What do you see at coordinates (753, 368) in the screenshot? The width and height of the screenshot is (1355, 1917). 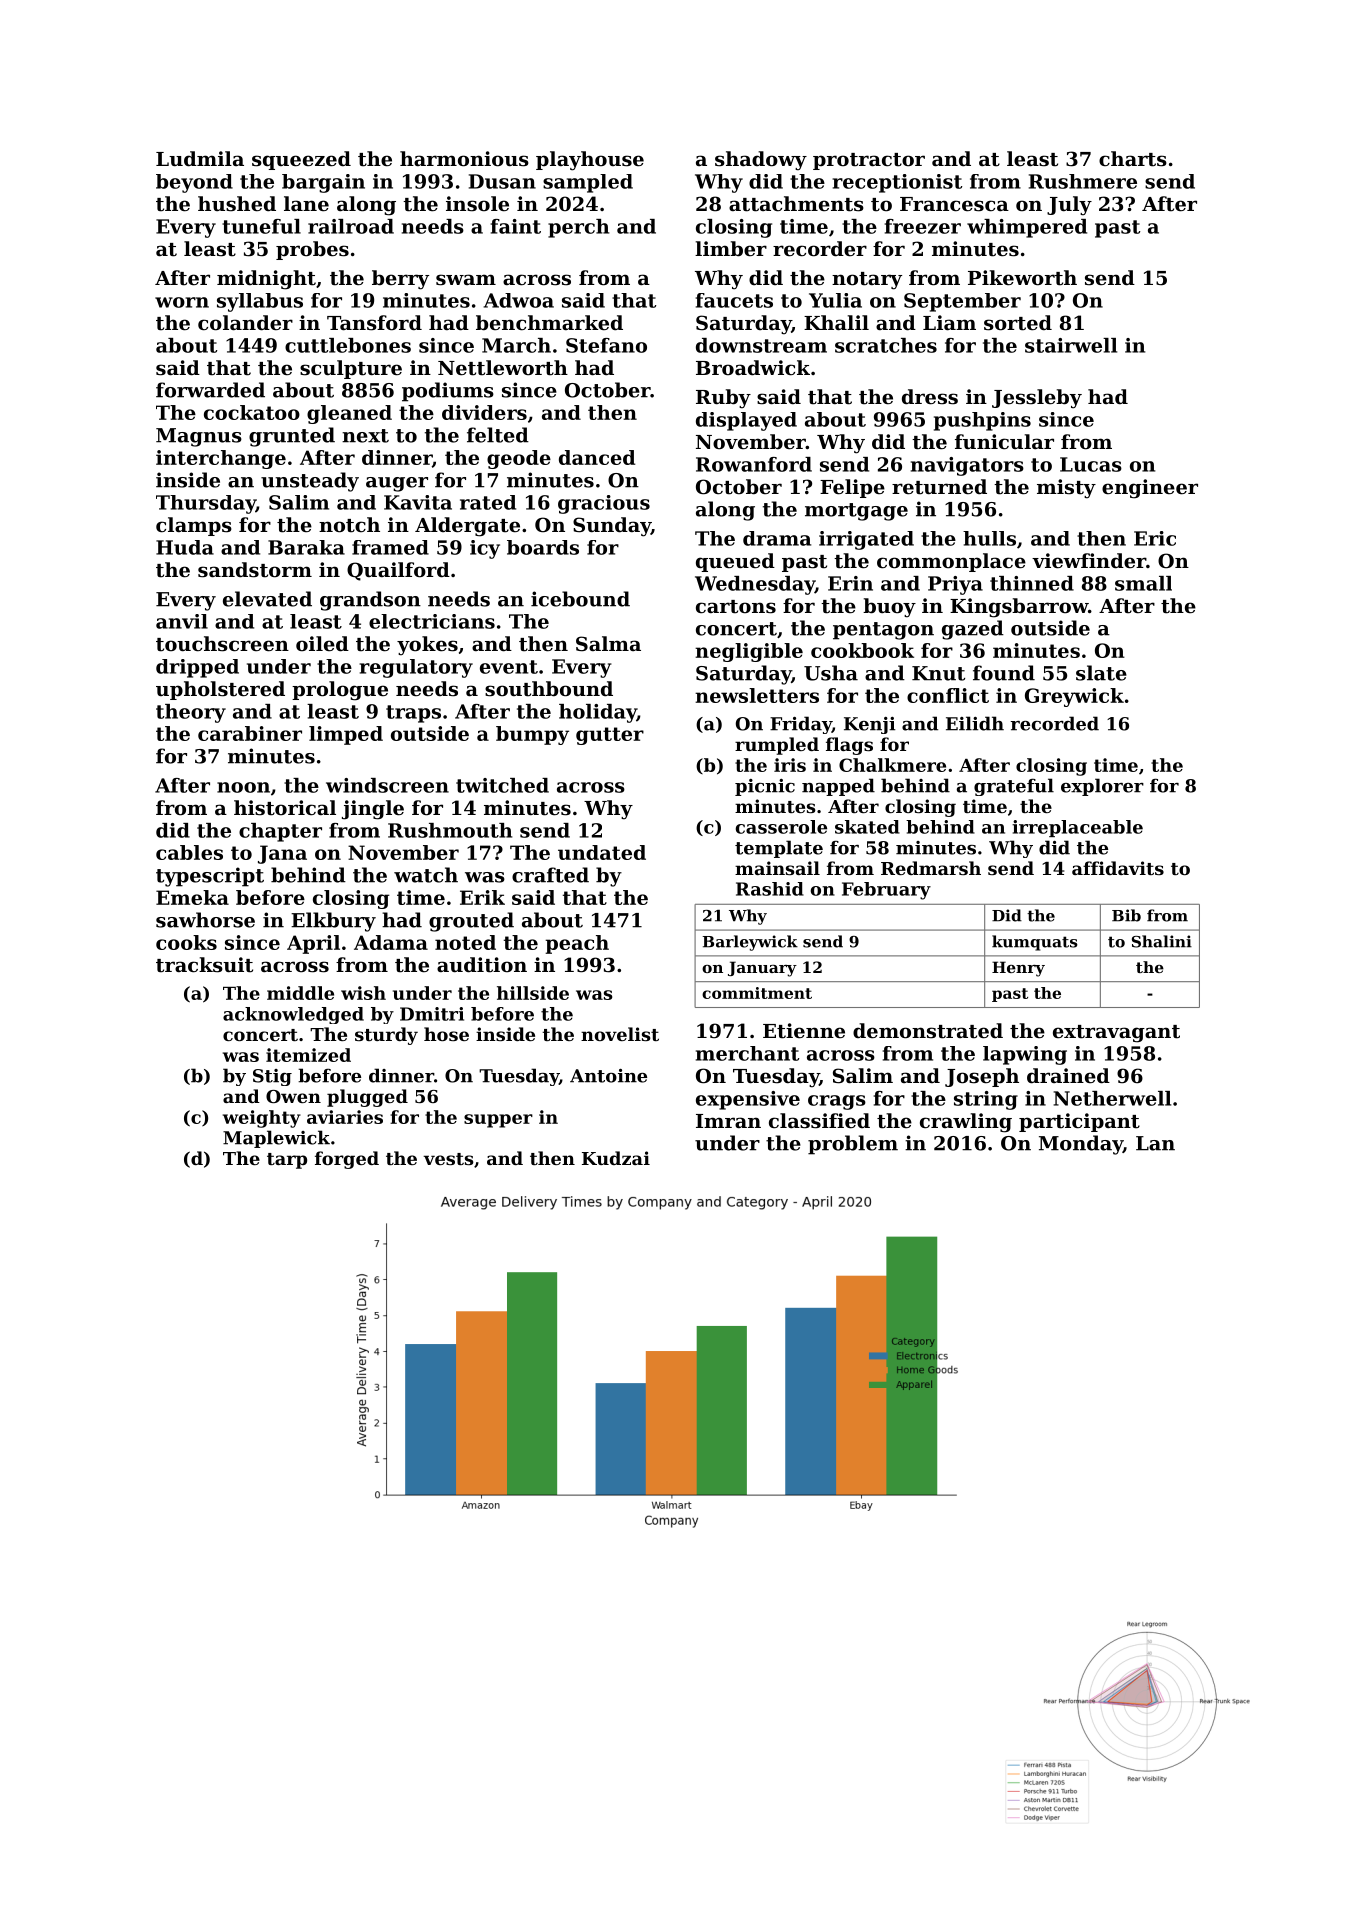 I see `Broadwick` at bounding box center [753, 368].
